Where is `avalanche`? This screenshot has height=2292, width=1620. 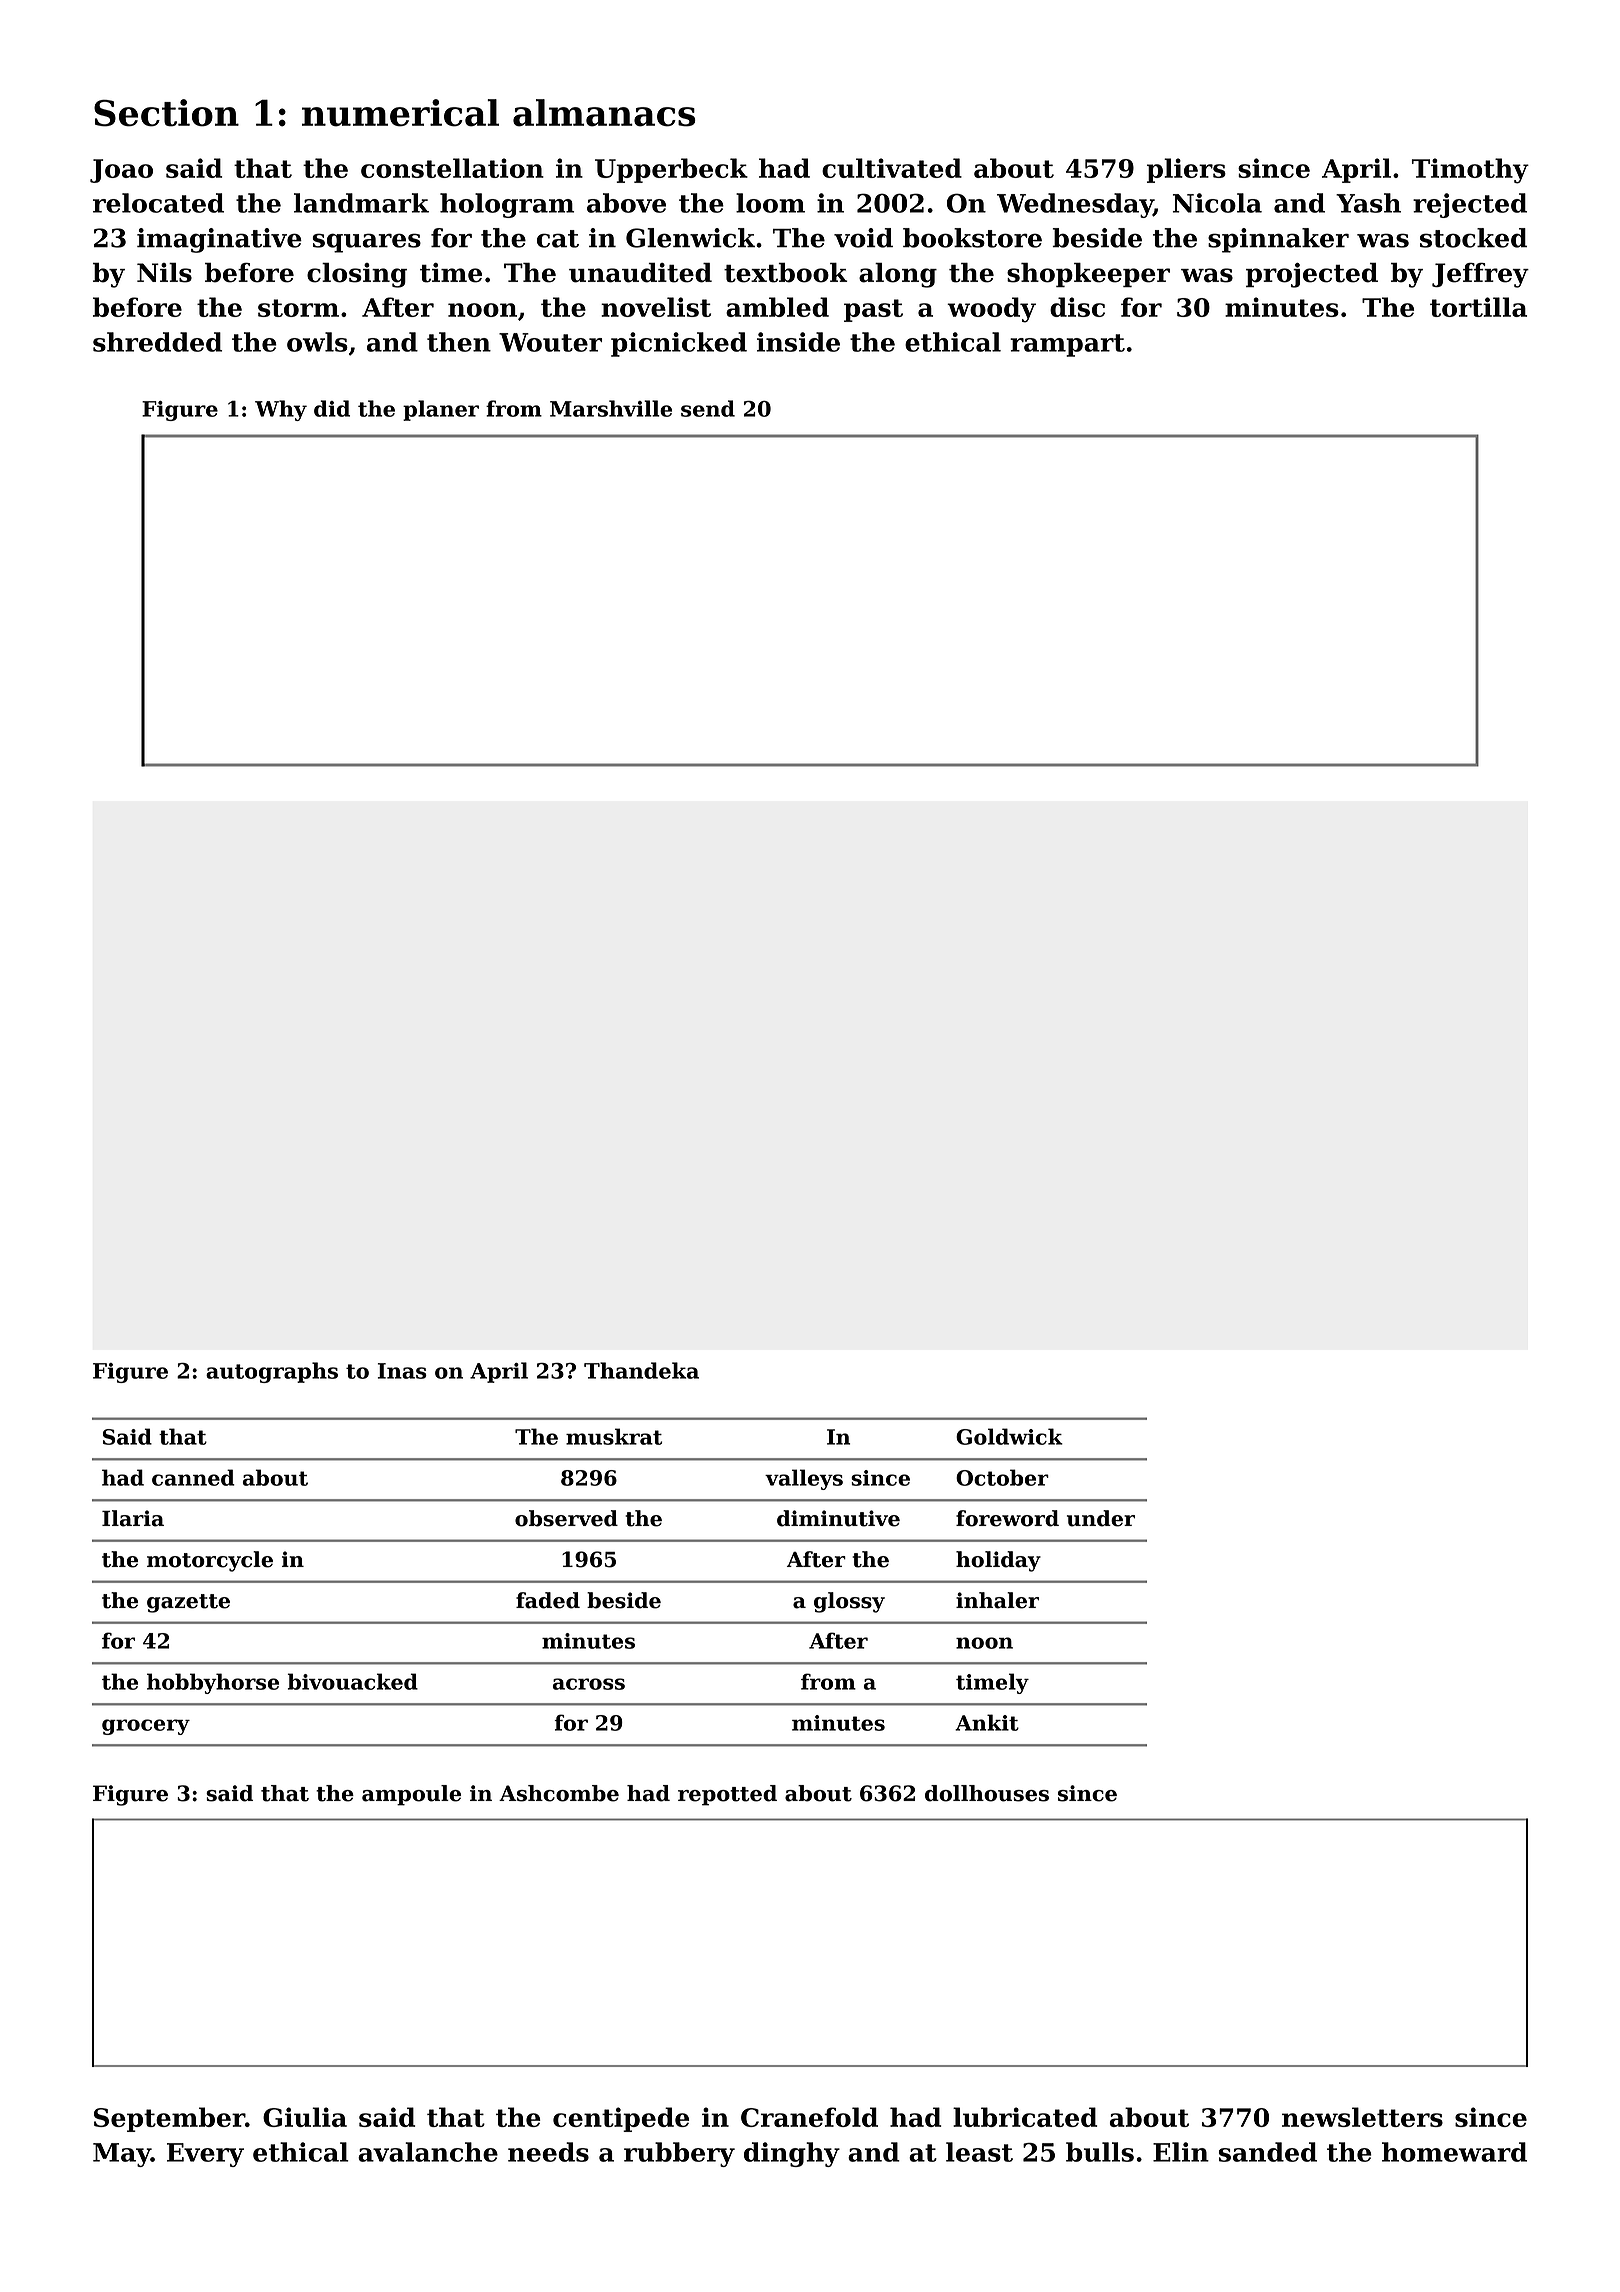
avalanche is located at coordinates (428, 2152).
